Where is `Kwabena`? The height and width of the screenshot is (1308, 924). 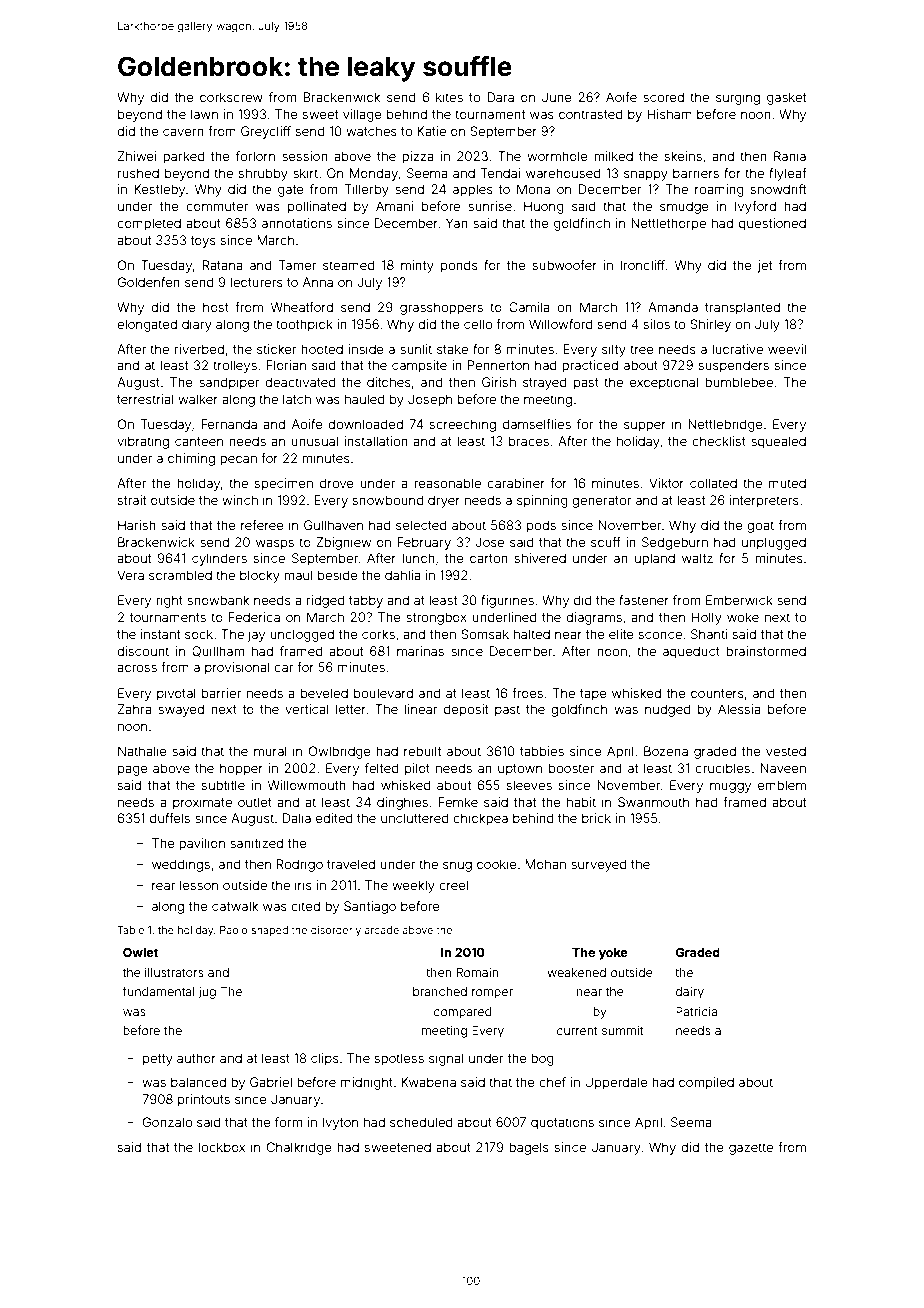
Kwabena is located at coordinates (428, 1082).
